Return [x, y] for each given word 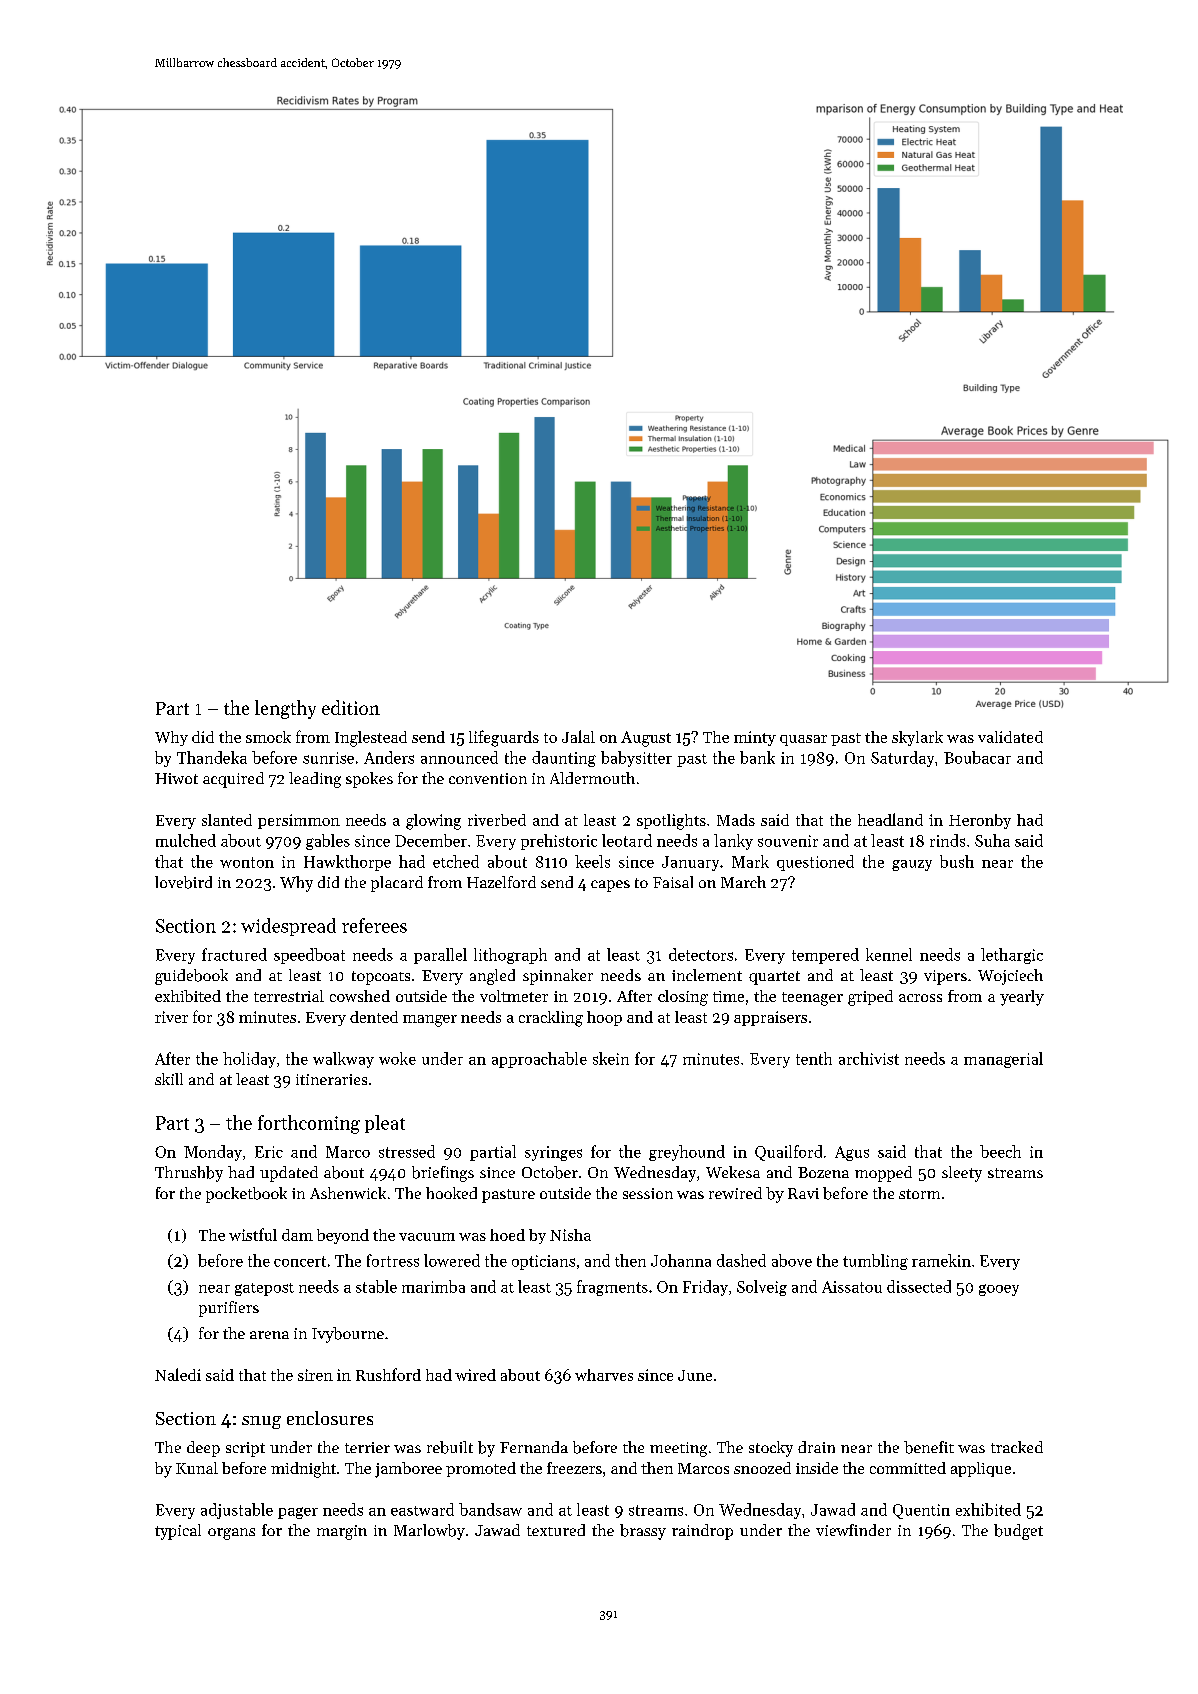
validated [1010, 737]
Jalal [578, 736]
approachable [539, 1060]
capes [610, 886]
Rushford [388, 1374]
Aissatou [852, 1287]
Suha [992, 840]
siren [315, 1375]
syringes [553, 1153]
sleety [962, 1174]
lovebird [183, 882]
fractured [234, 954]
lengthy [285, 709]
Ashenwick [348, 1193]
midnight [303, 1470]
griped [870, 998]
